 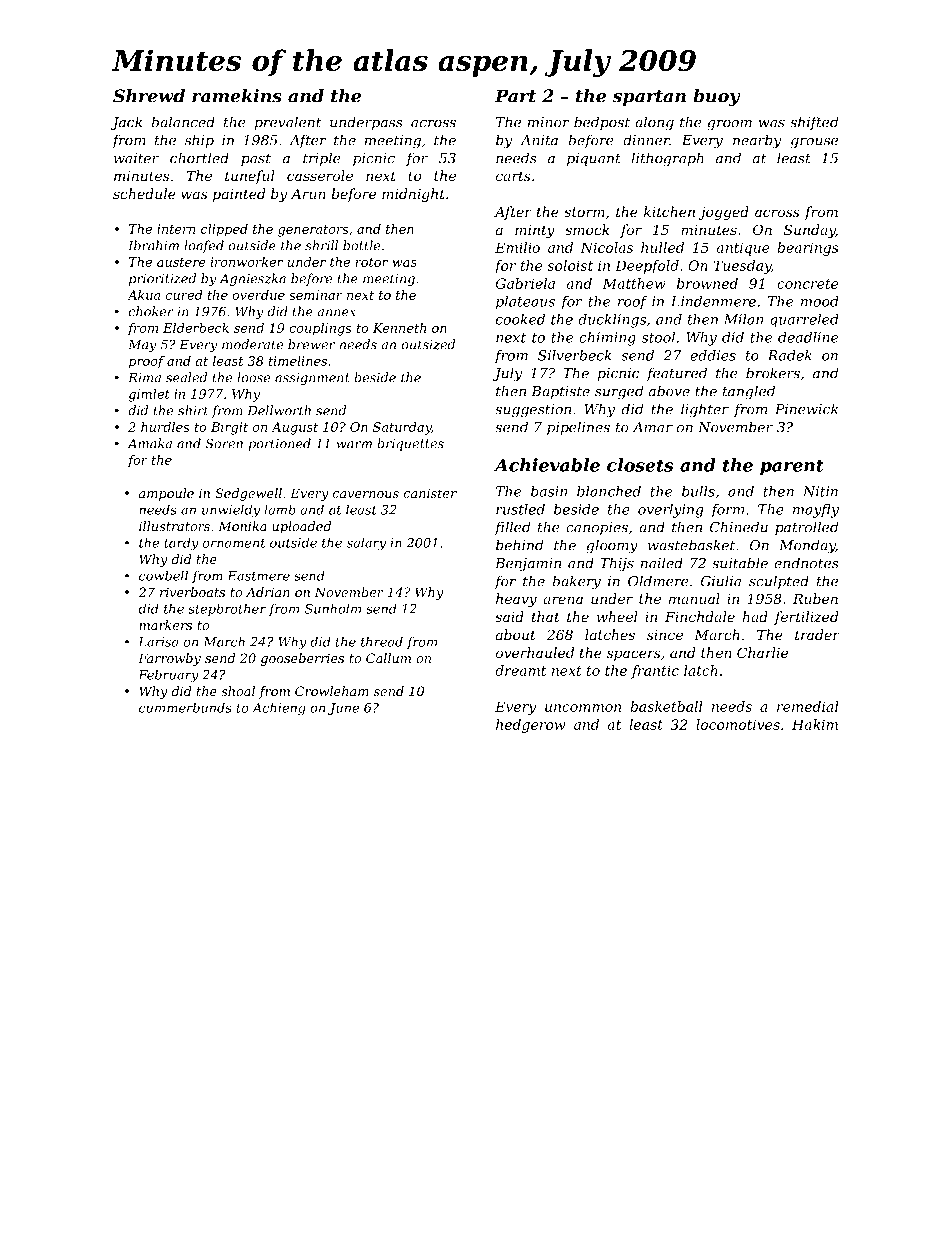 What do you see at coordinates (578, 428) in the image?
I see `pipelines` at bounding box center [578, 428].
